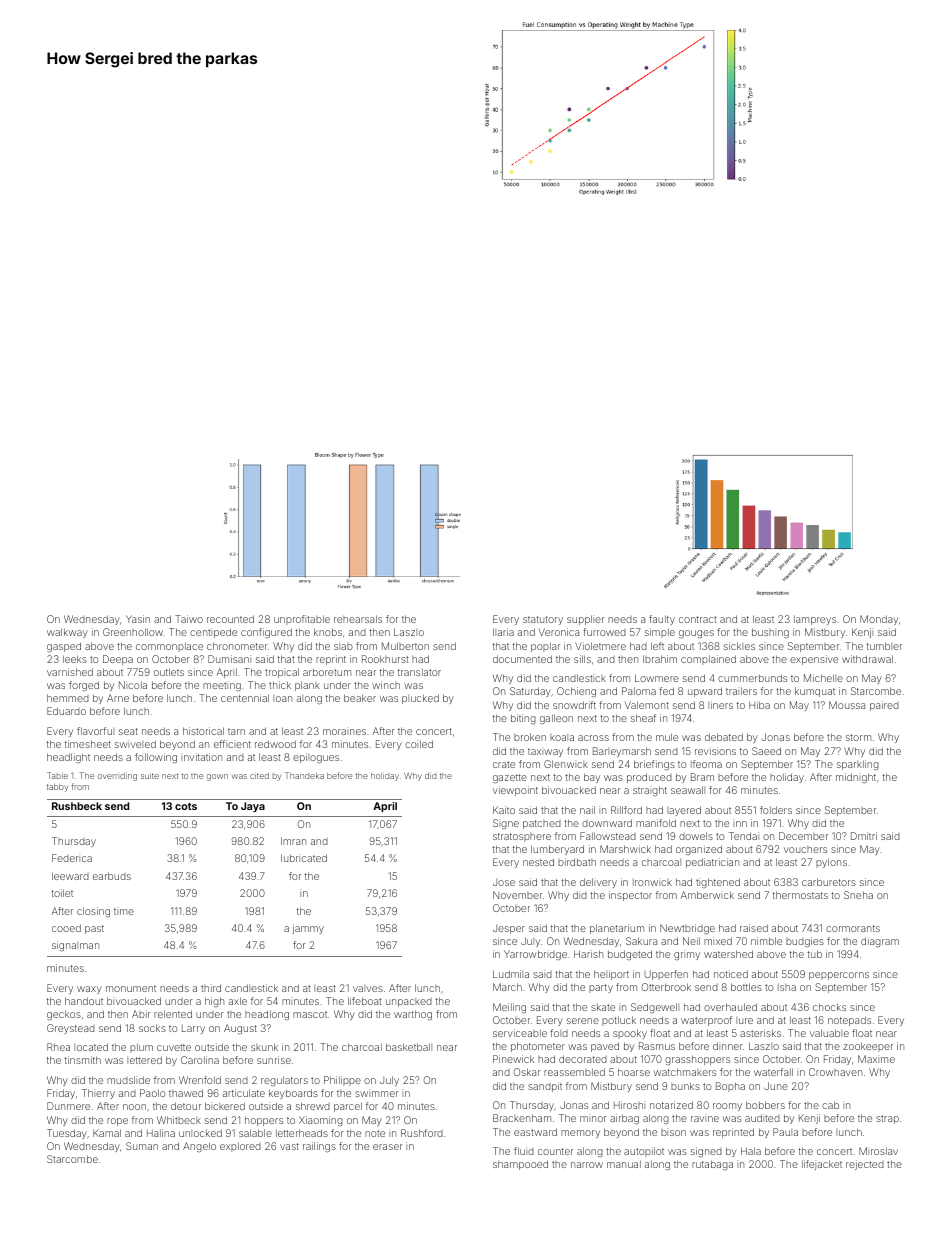 Image resolution: width=952 pixels, height=1233 pixels. I want to click on chocks, so click(829, 1007).
